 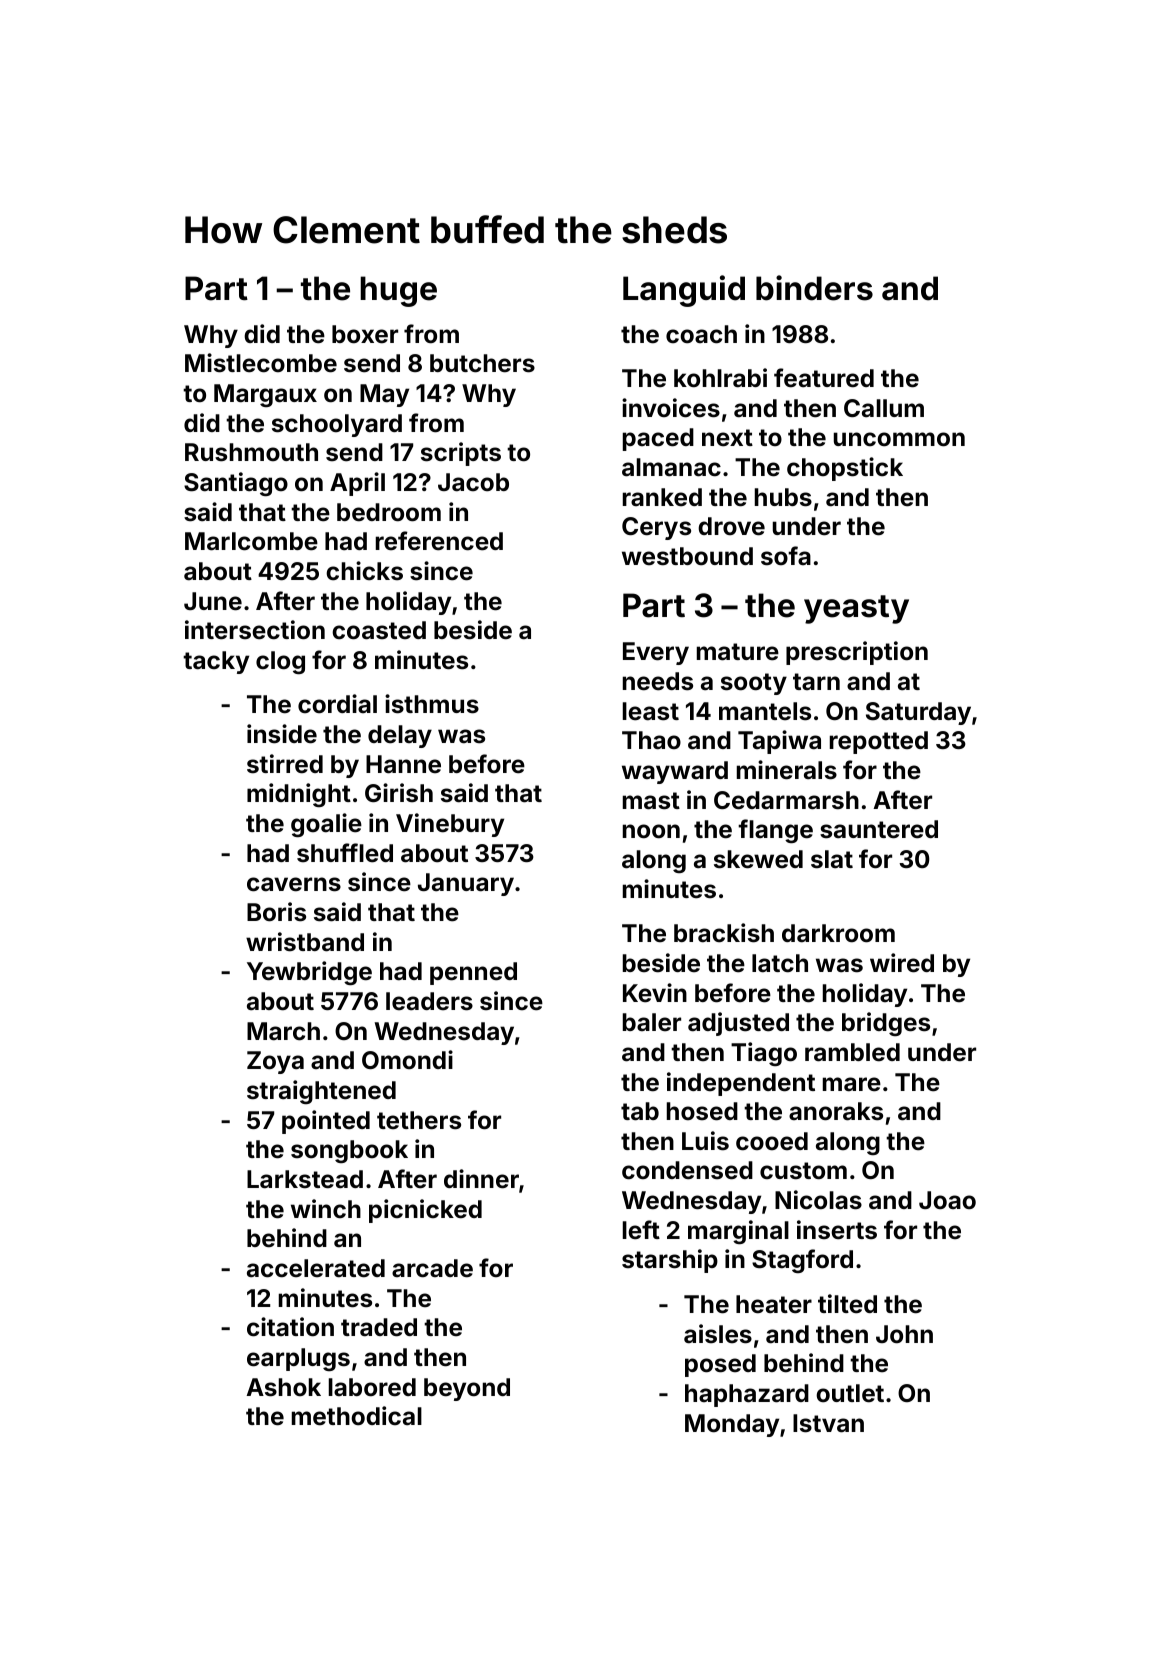 What do you see at coordinates (285, 764) in the document?
I see `stirred` at bounding box center [285, 764].
